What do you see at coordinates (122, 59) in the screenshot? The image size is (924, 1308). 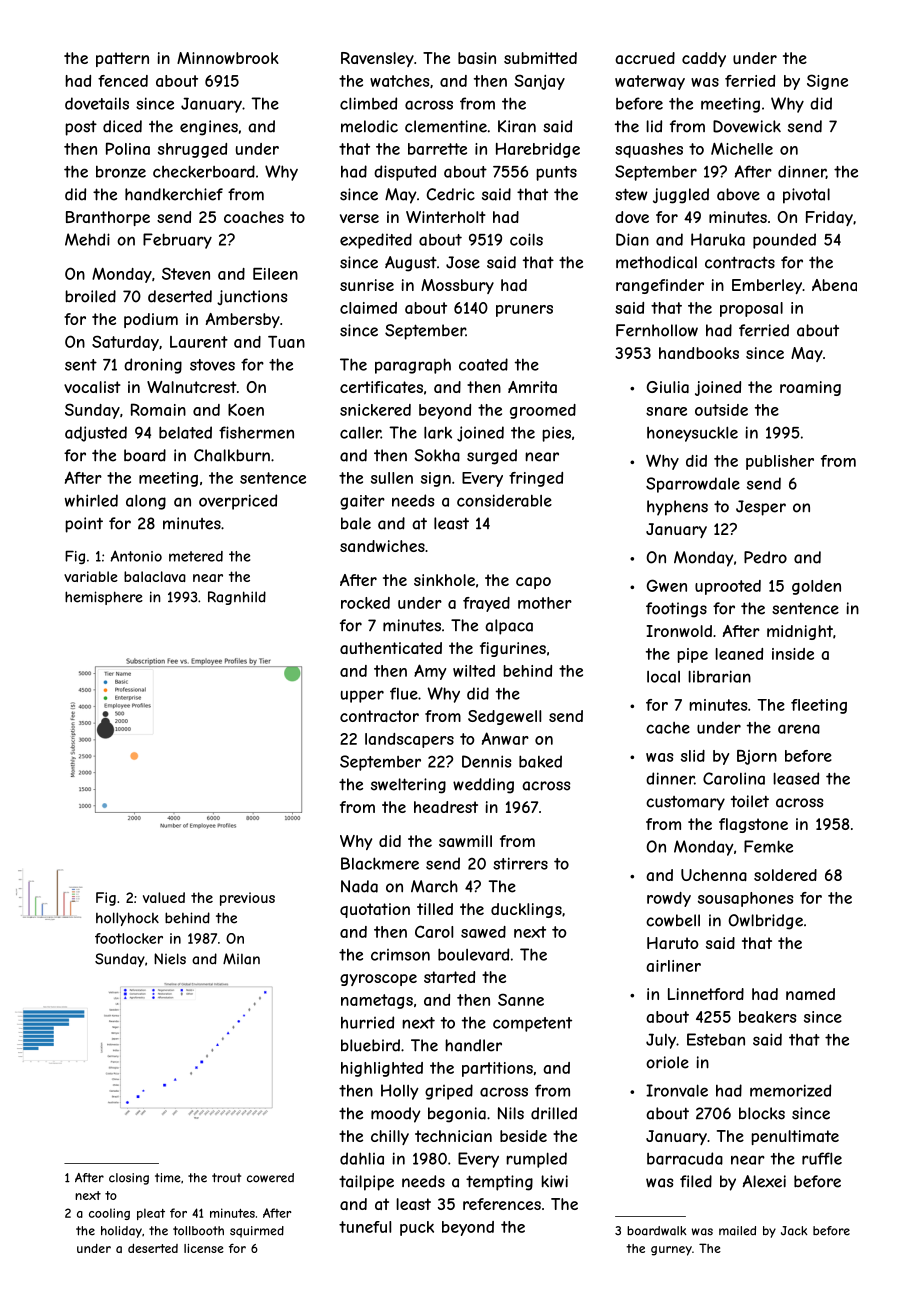 I see `pattern` at bounding box center [122, 59].
